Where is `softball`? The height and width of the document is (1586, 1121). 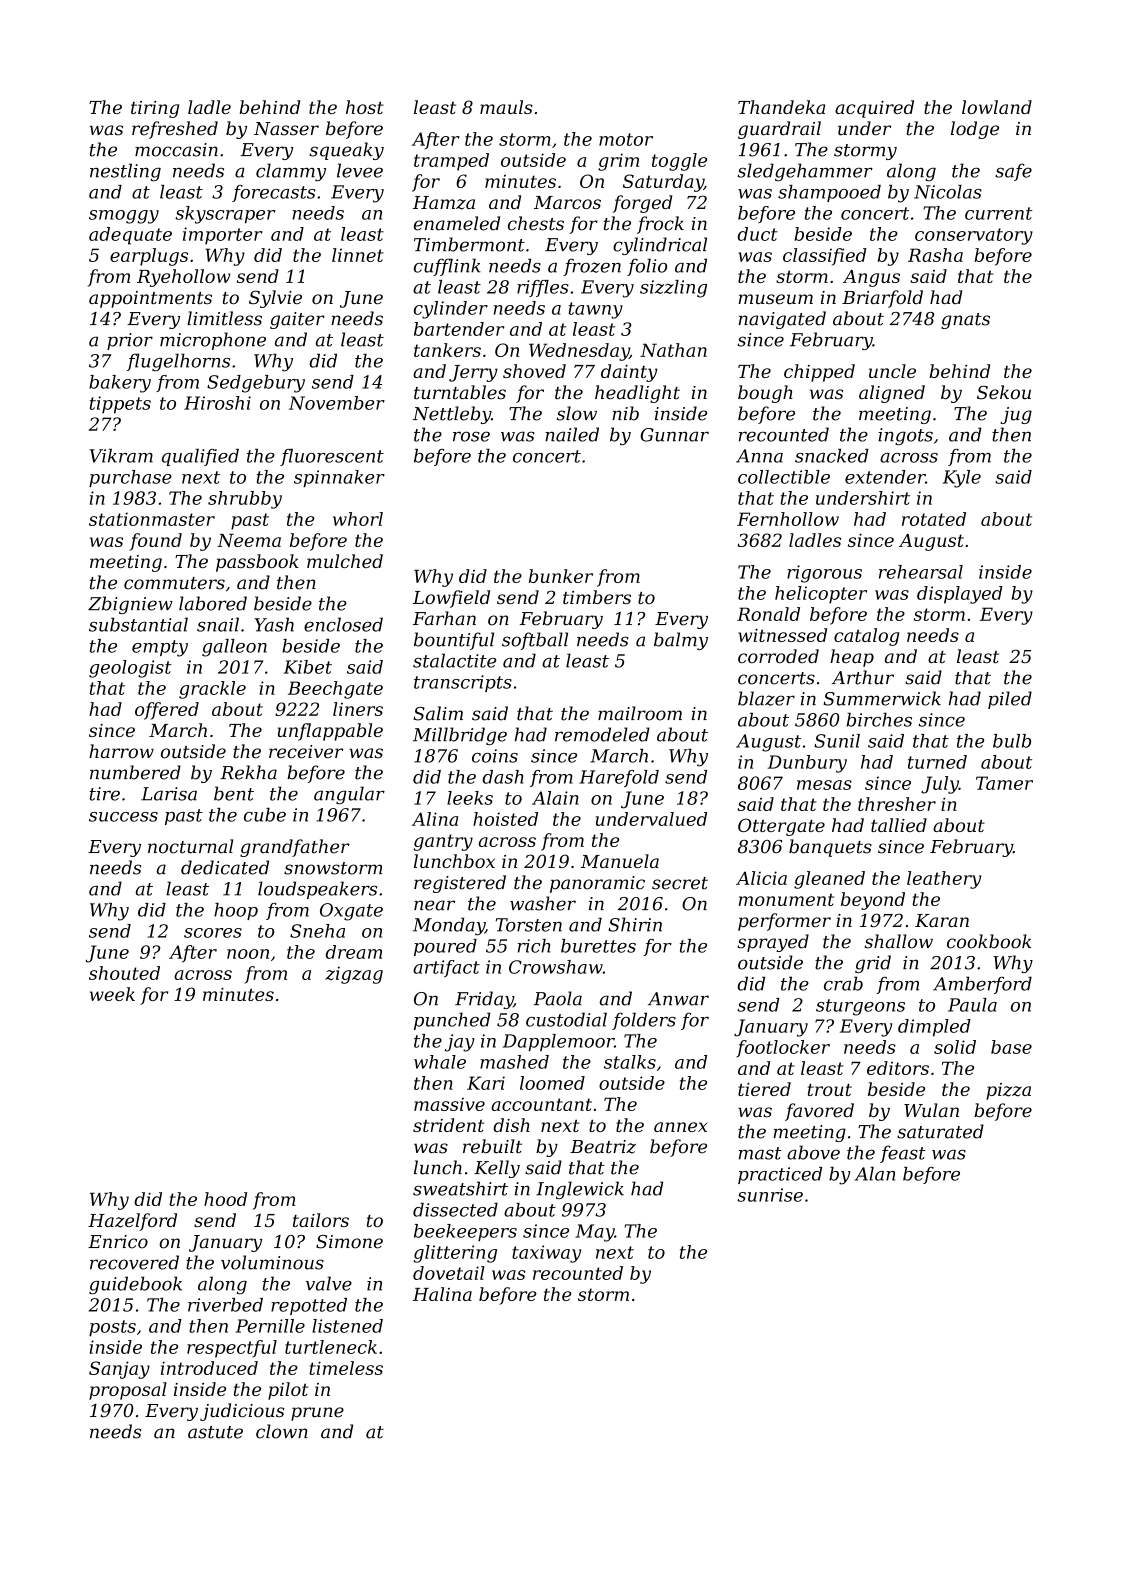 softball is located at coordinates (535, 641).
